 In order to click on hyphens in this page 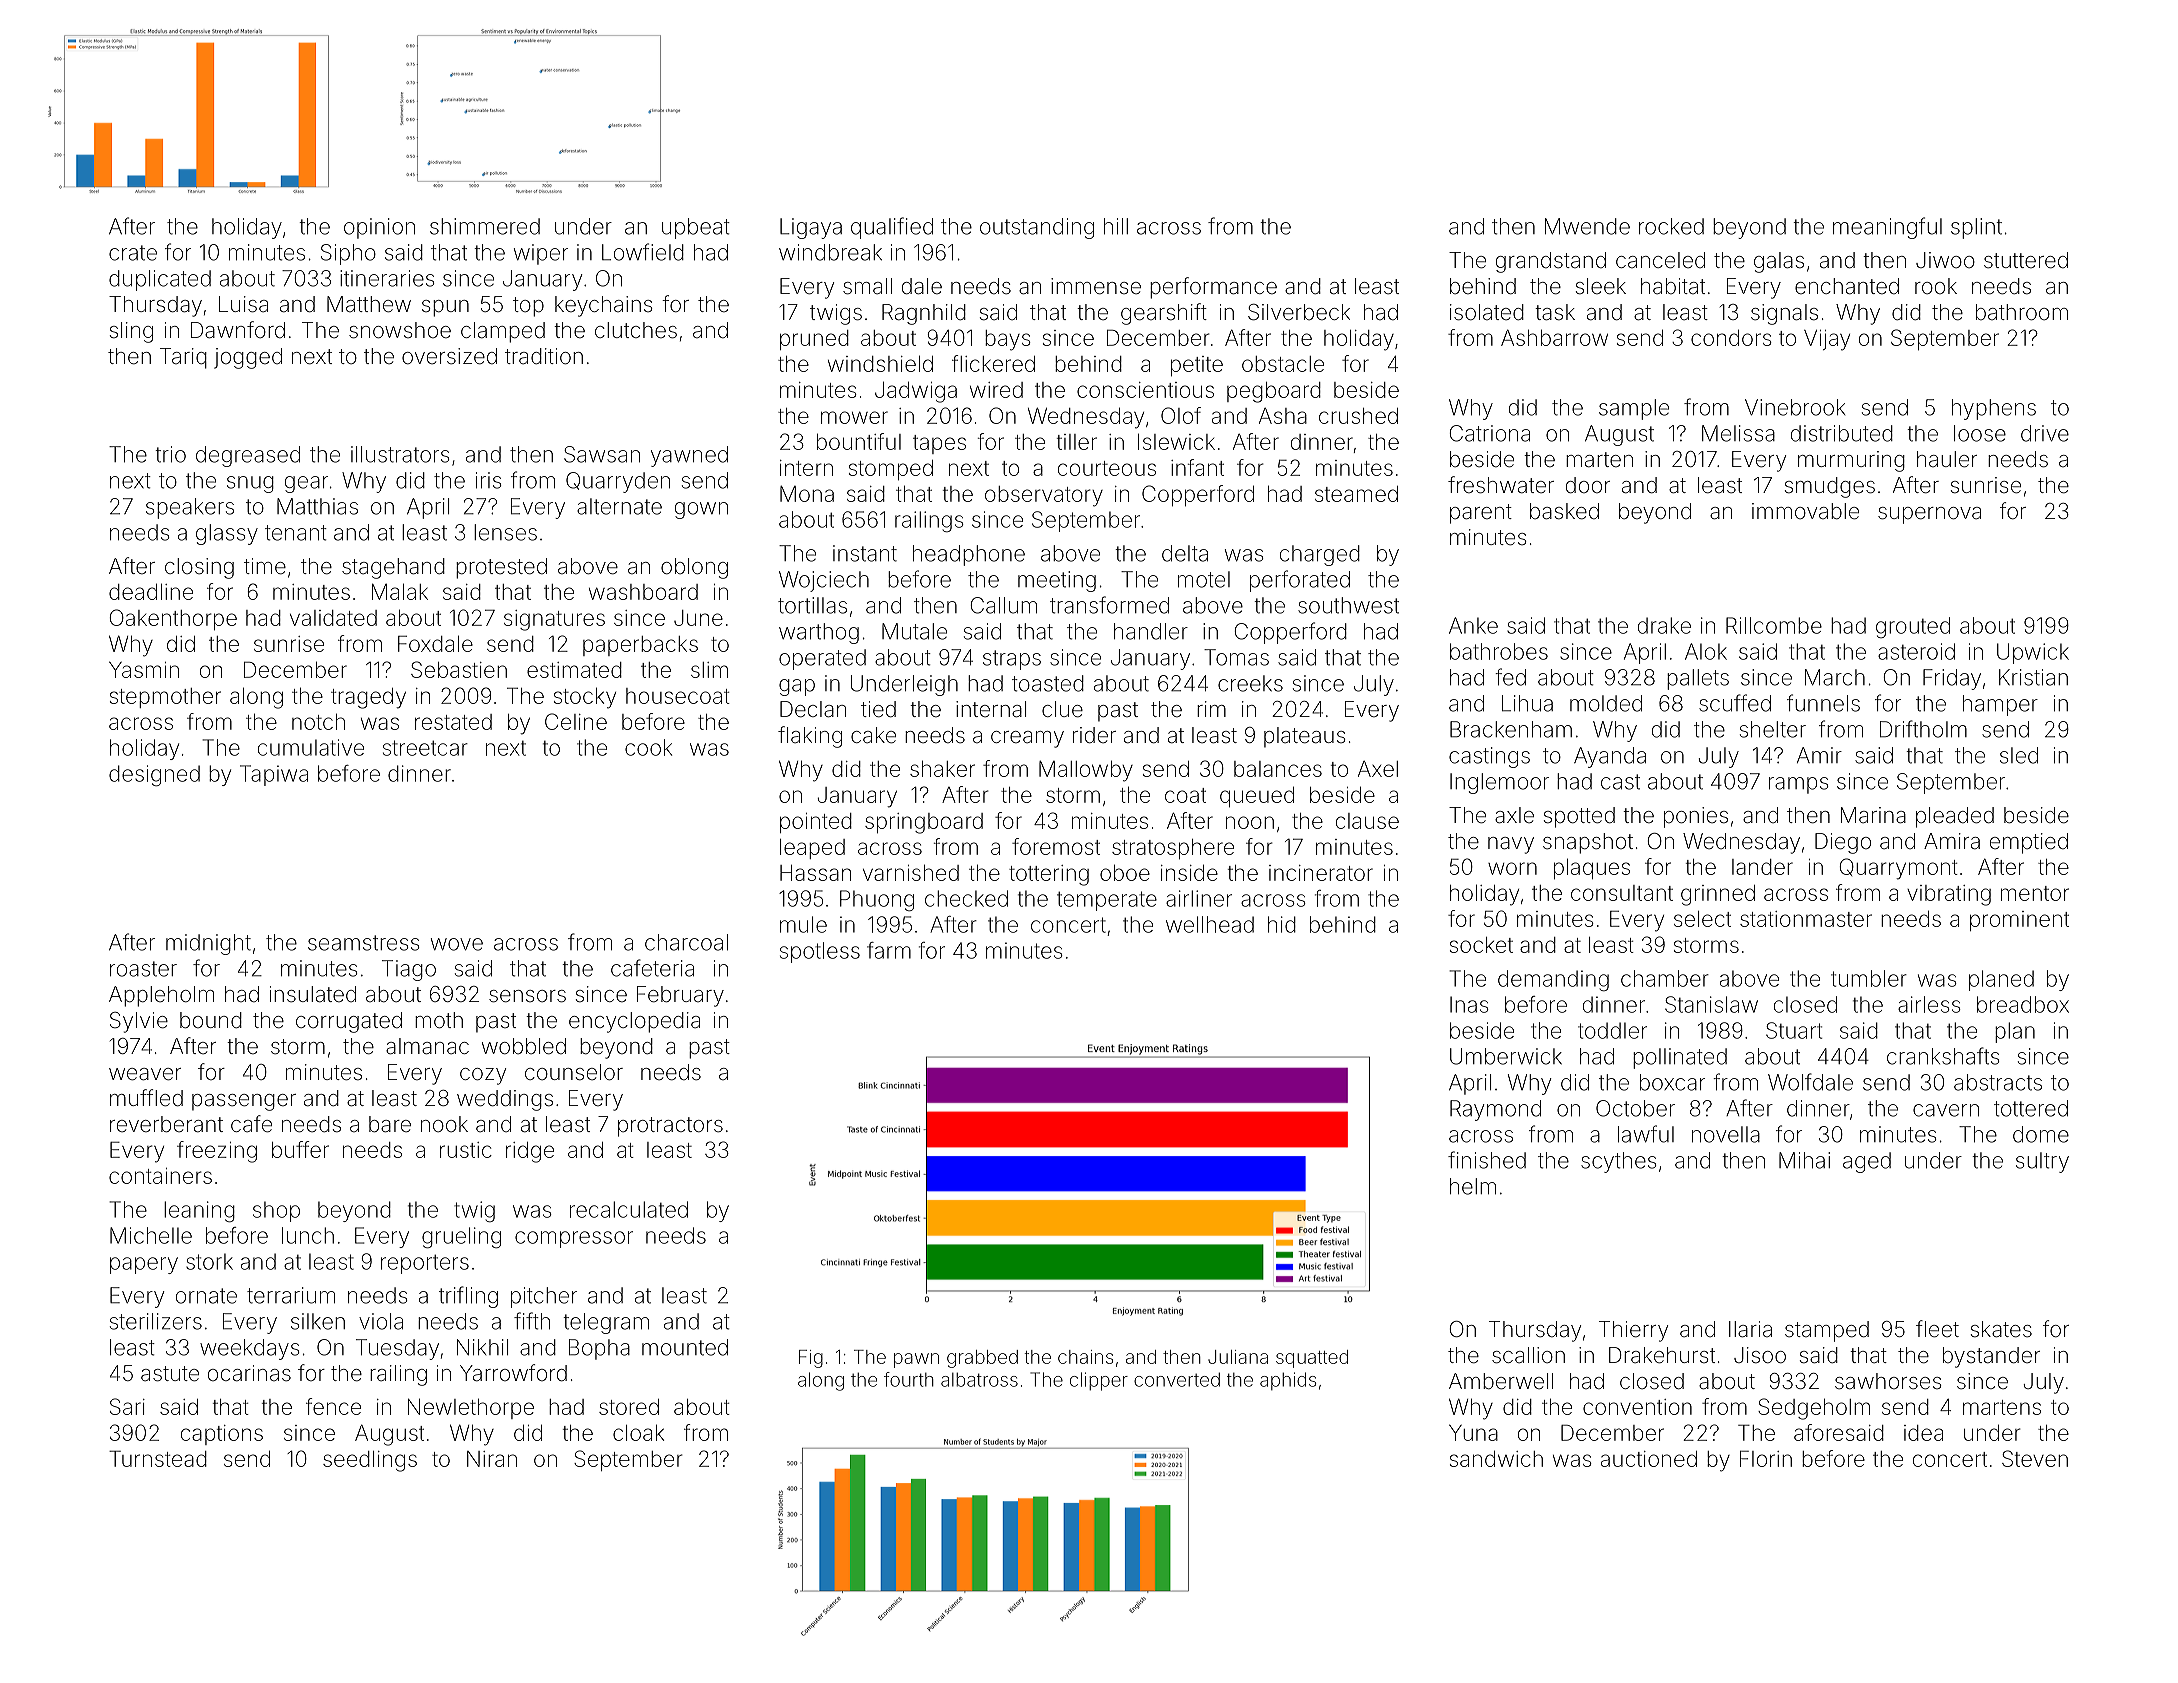, I will do `click(1994, 409)`.
